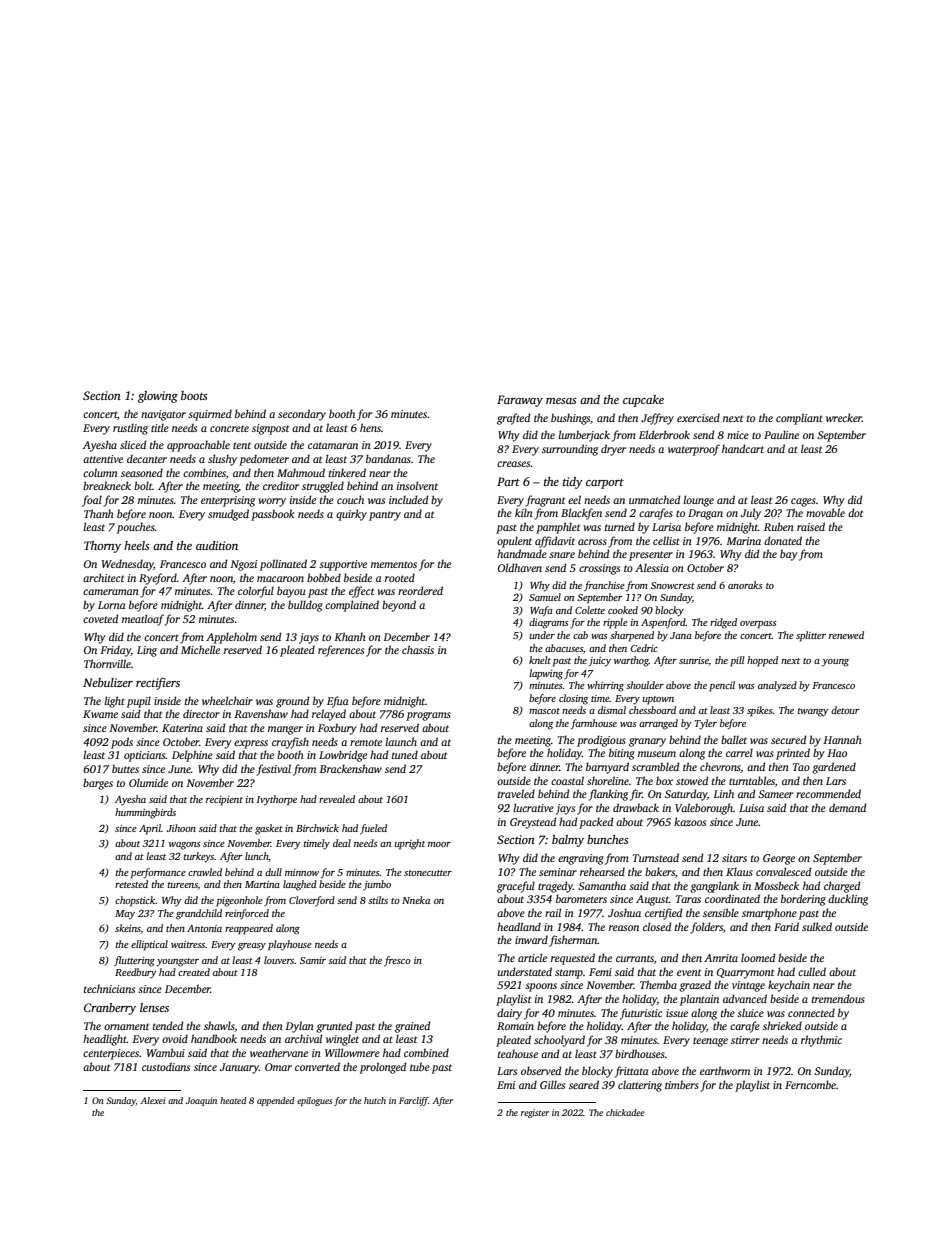 This screenshot has width=952, height=1233. I want to click on Ivythorpe, so click(276, 800).
